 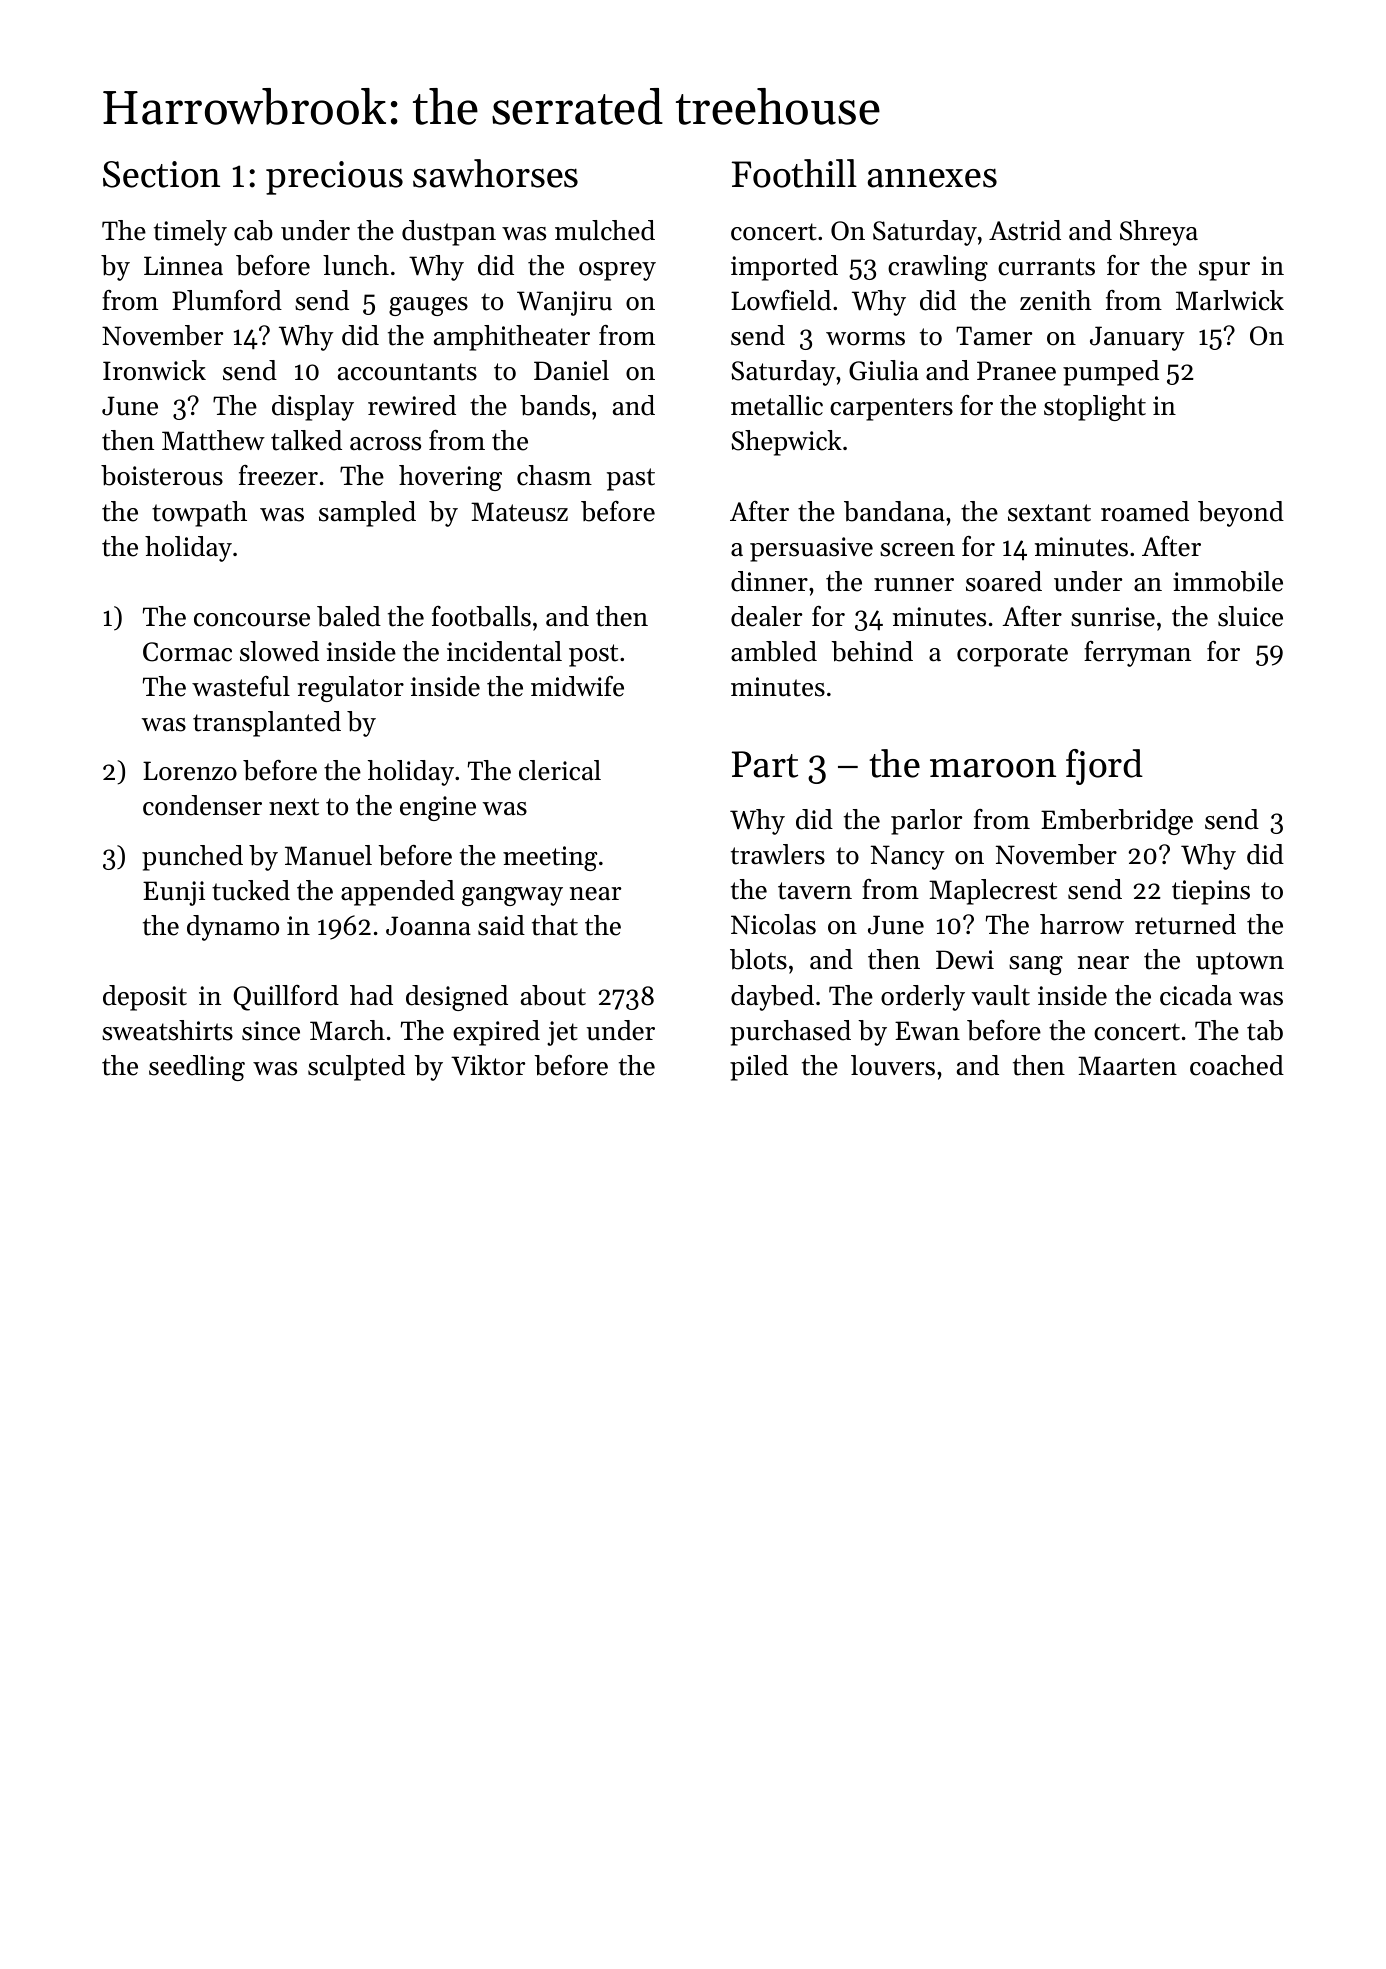 What do you see at coordinates (371, 995) in the screenshot?
I see `had` at bounding box center [371, 995].
